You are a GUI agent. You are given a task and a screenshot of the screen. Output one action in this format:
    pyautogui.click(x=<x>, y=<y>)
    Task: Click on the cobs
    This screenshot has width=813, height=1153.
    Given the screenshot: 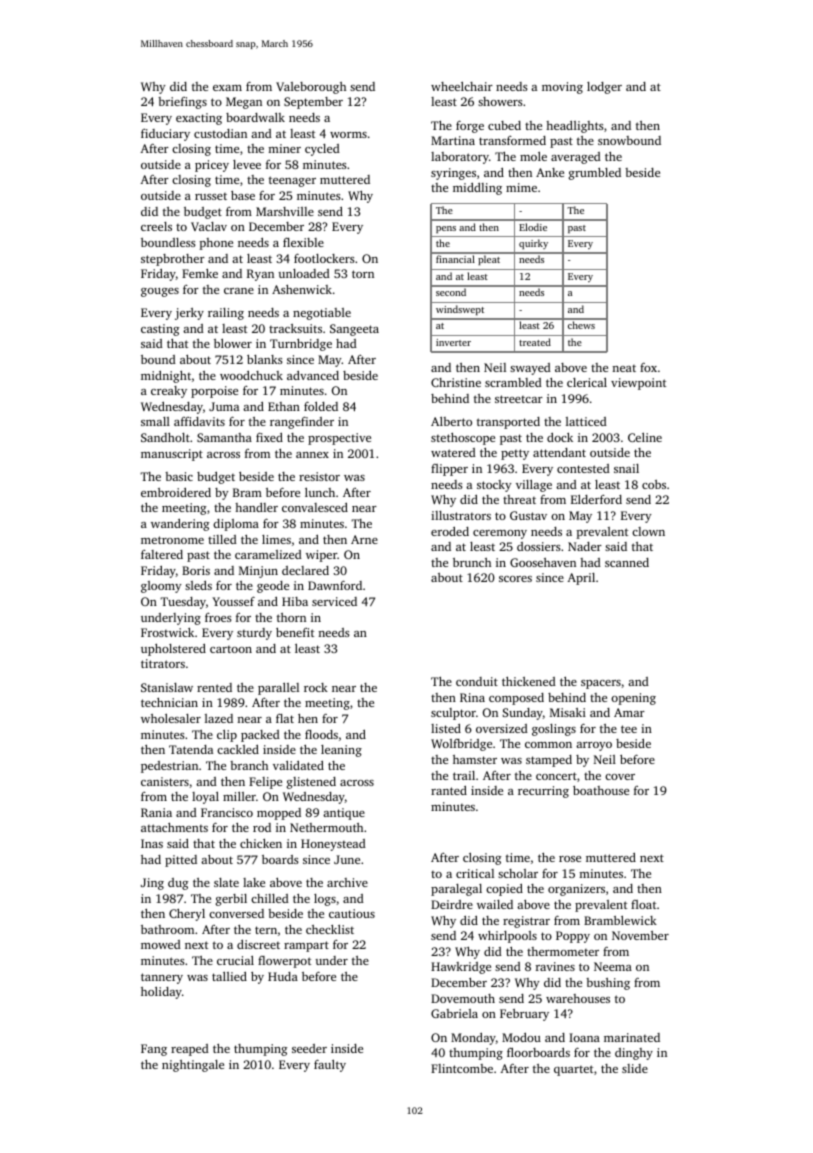 What is the action you would take?
    pyautogui.click(x=654, y=484)
